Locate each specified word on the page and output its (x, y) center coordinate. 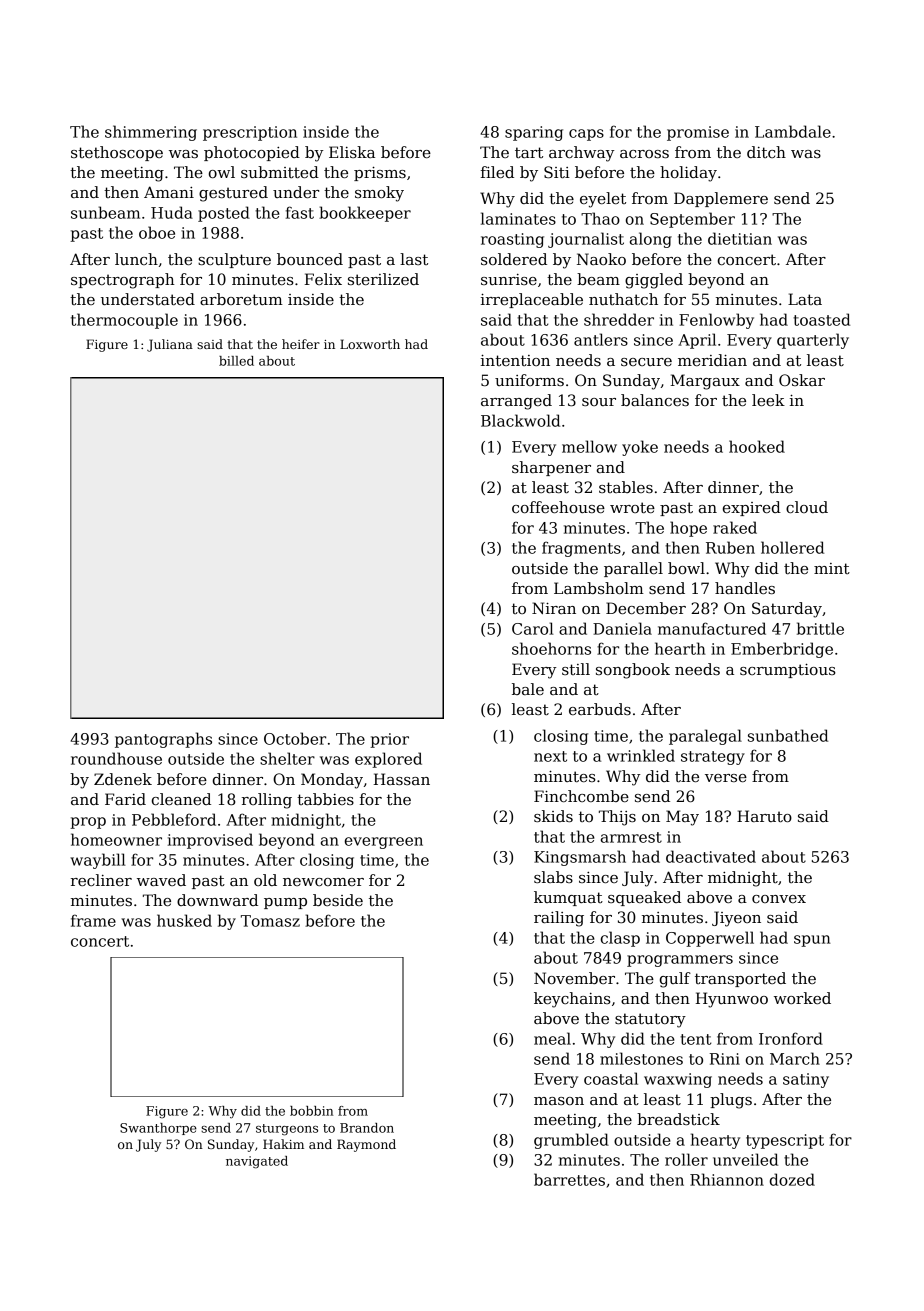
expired (752, 508)
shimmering (151, 133)
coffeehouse (558, 507)
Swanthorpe (158, 1129)
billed (236, 361)
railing (559, 919)
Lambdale (793, 131)
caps (586, 135)
